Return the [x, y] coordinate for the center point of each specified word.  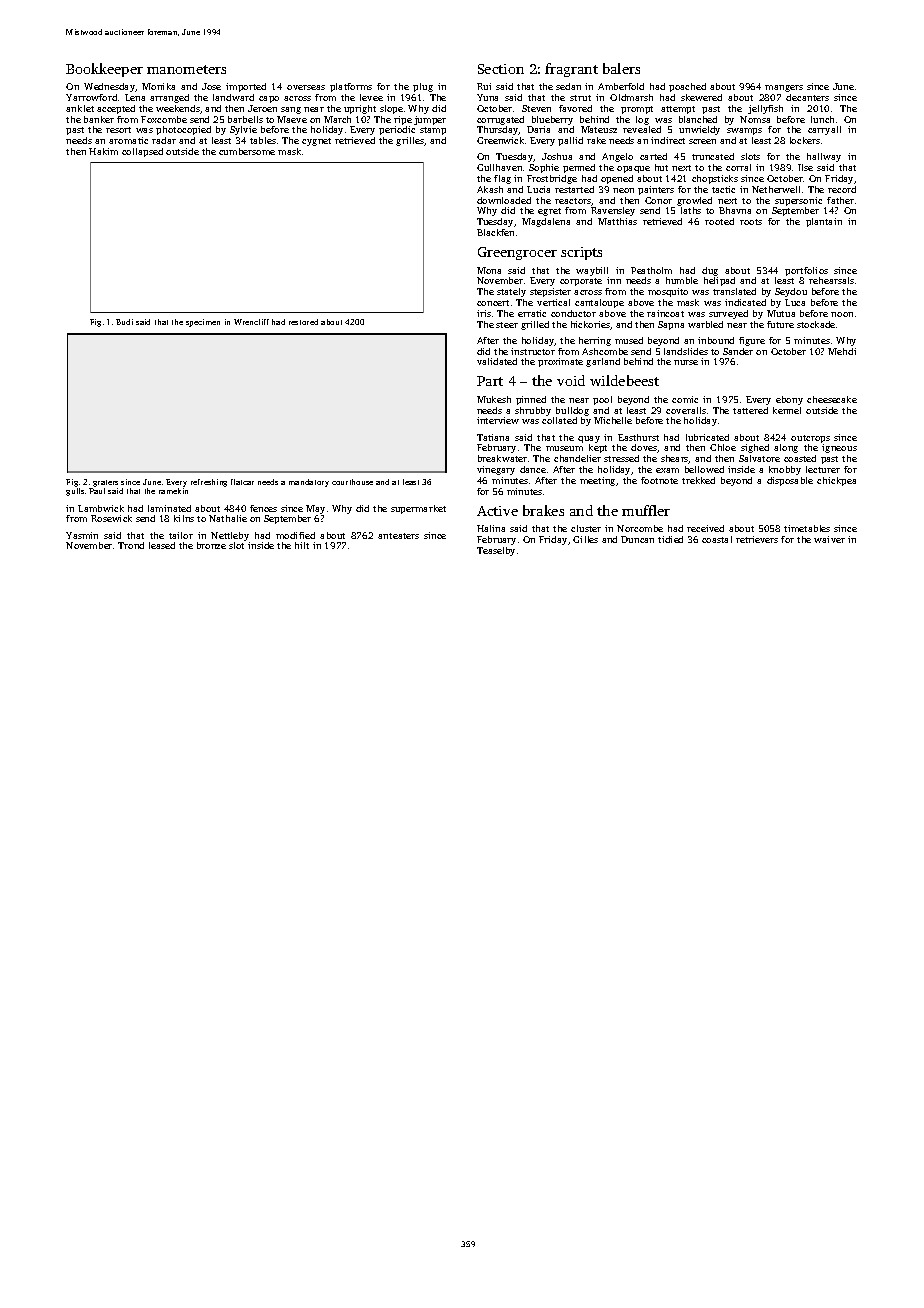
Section [501, 69]
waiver [829, 539]
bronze [211, 545]
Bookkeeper [104, 70]
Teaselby [496, 551]
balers [621, 68]
